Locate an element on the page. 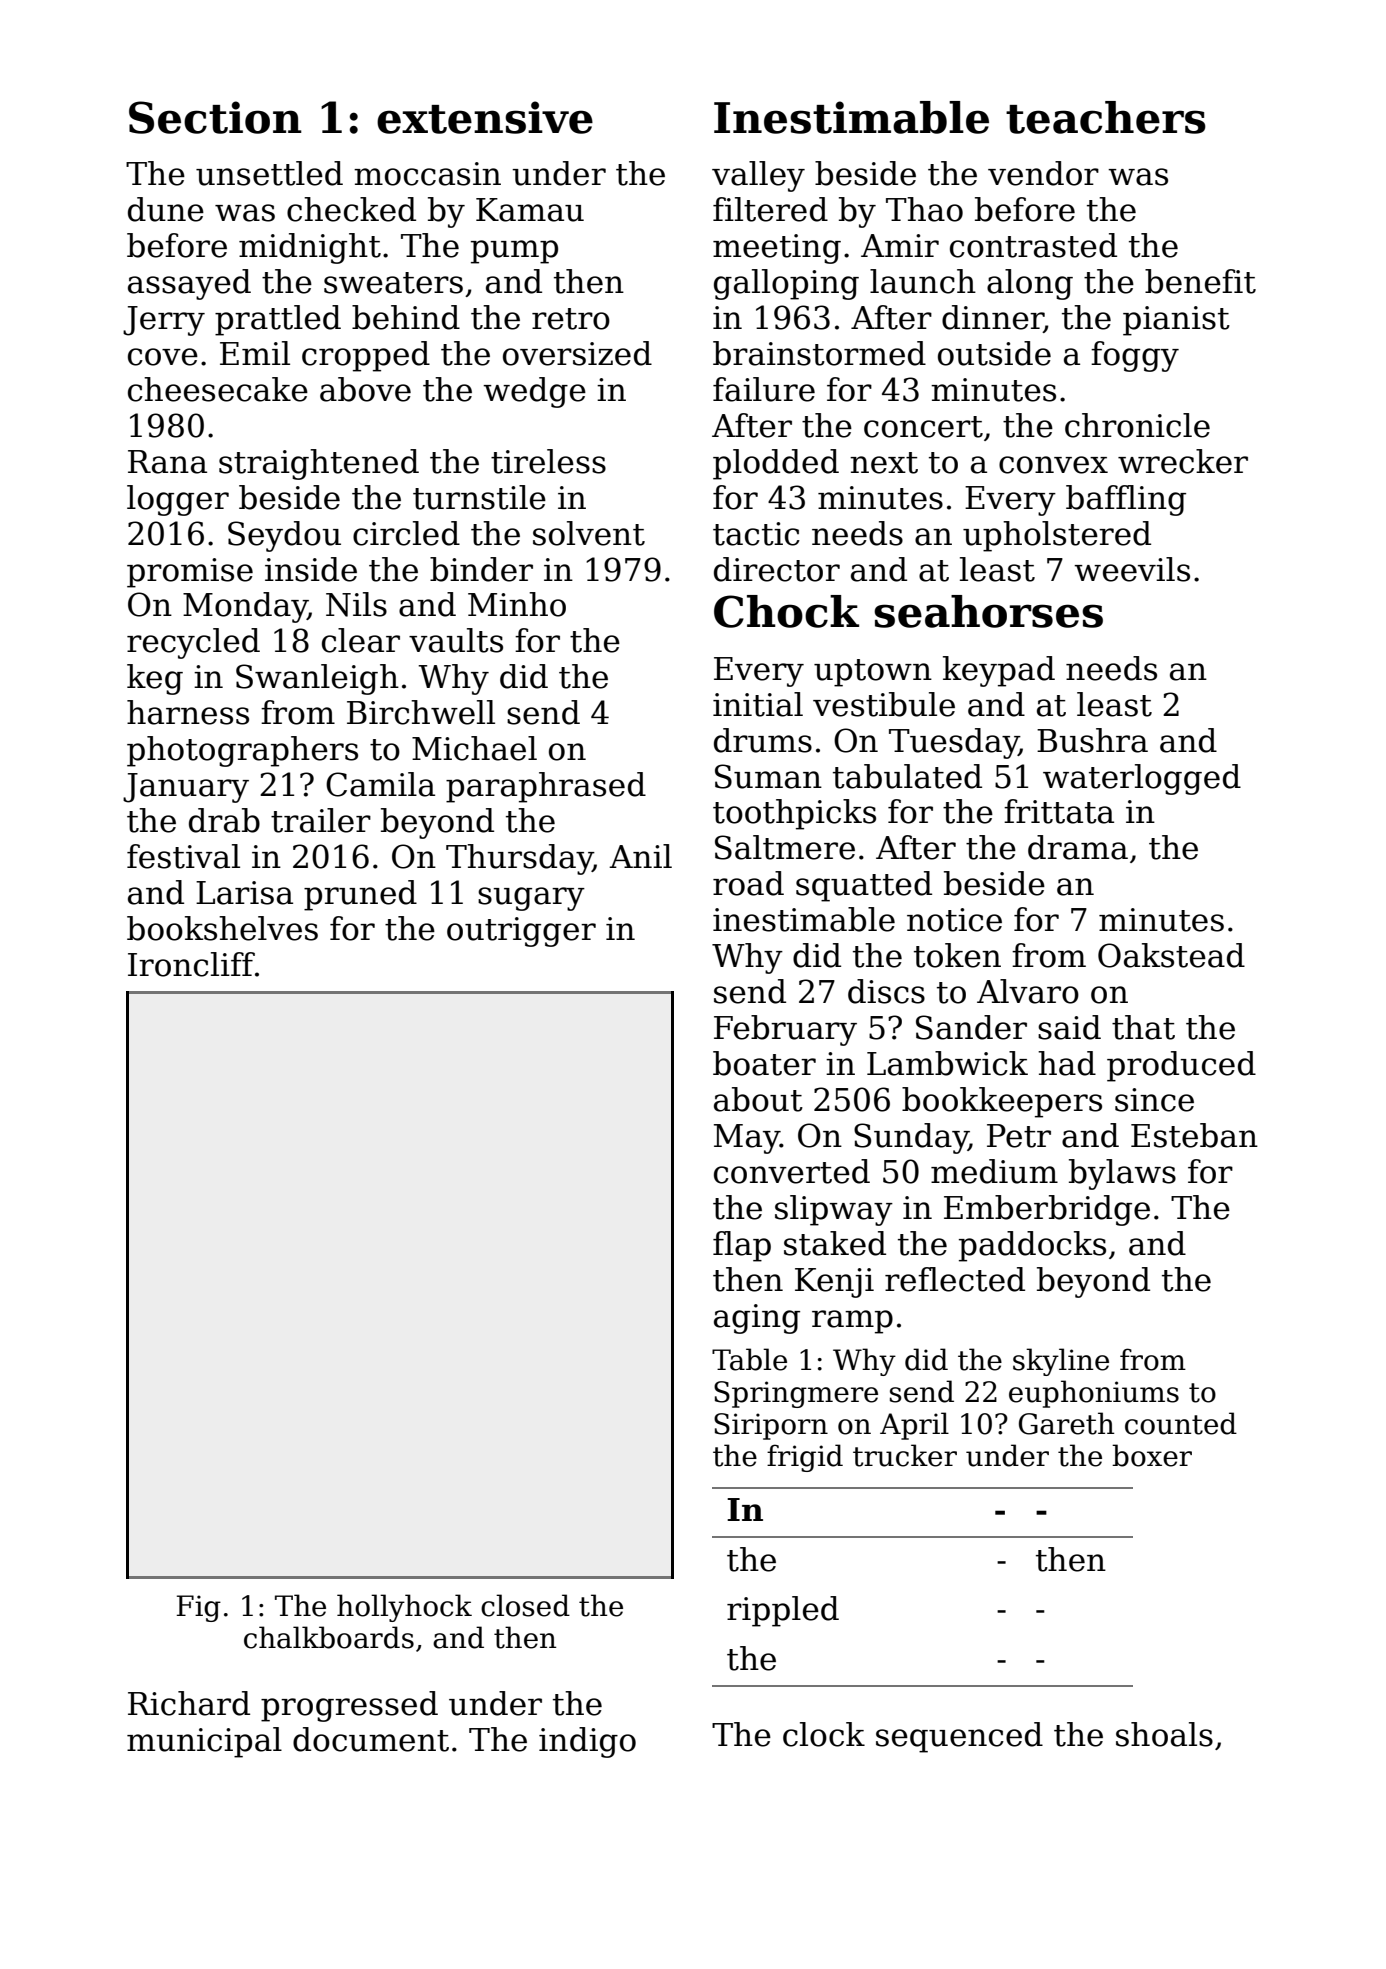 Image resolution: width=1386 pixels, height=1969 pixels. paddocks is located at coordinates (1032, 1246).
